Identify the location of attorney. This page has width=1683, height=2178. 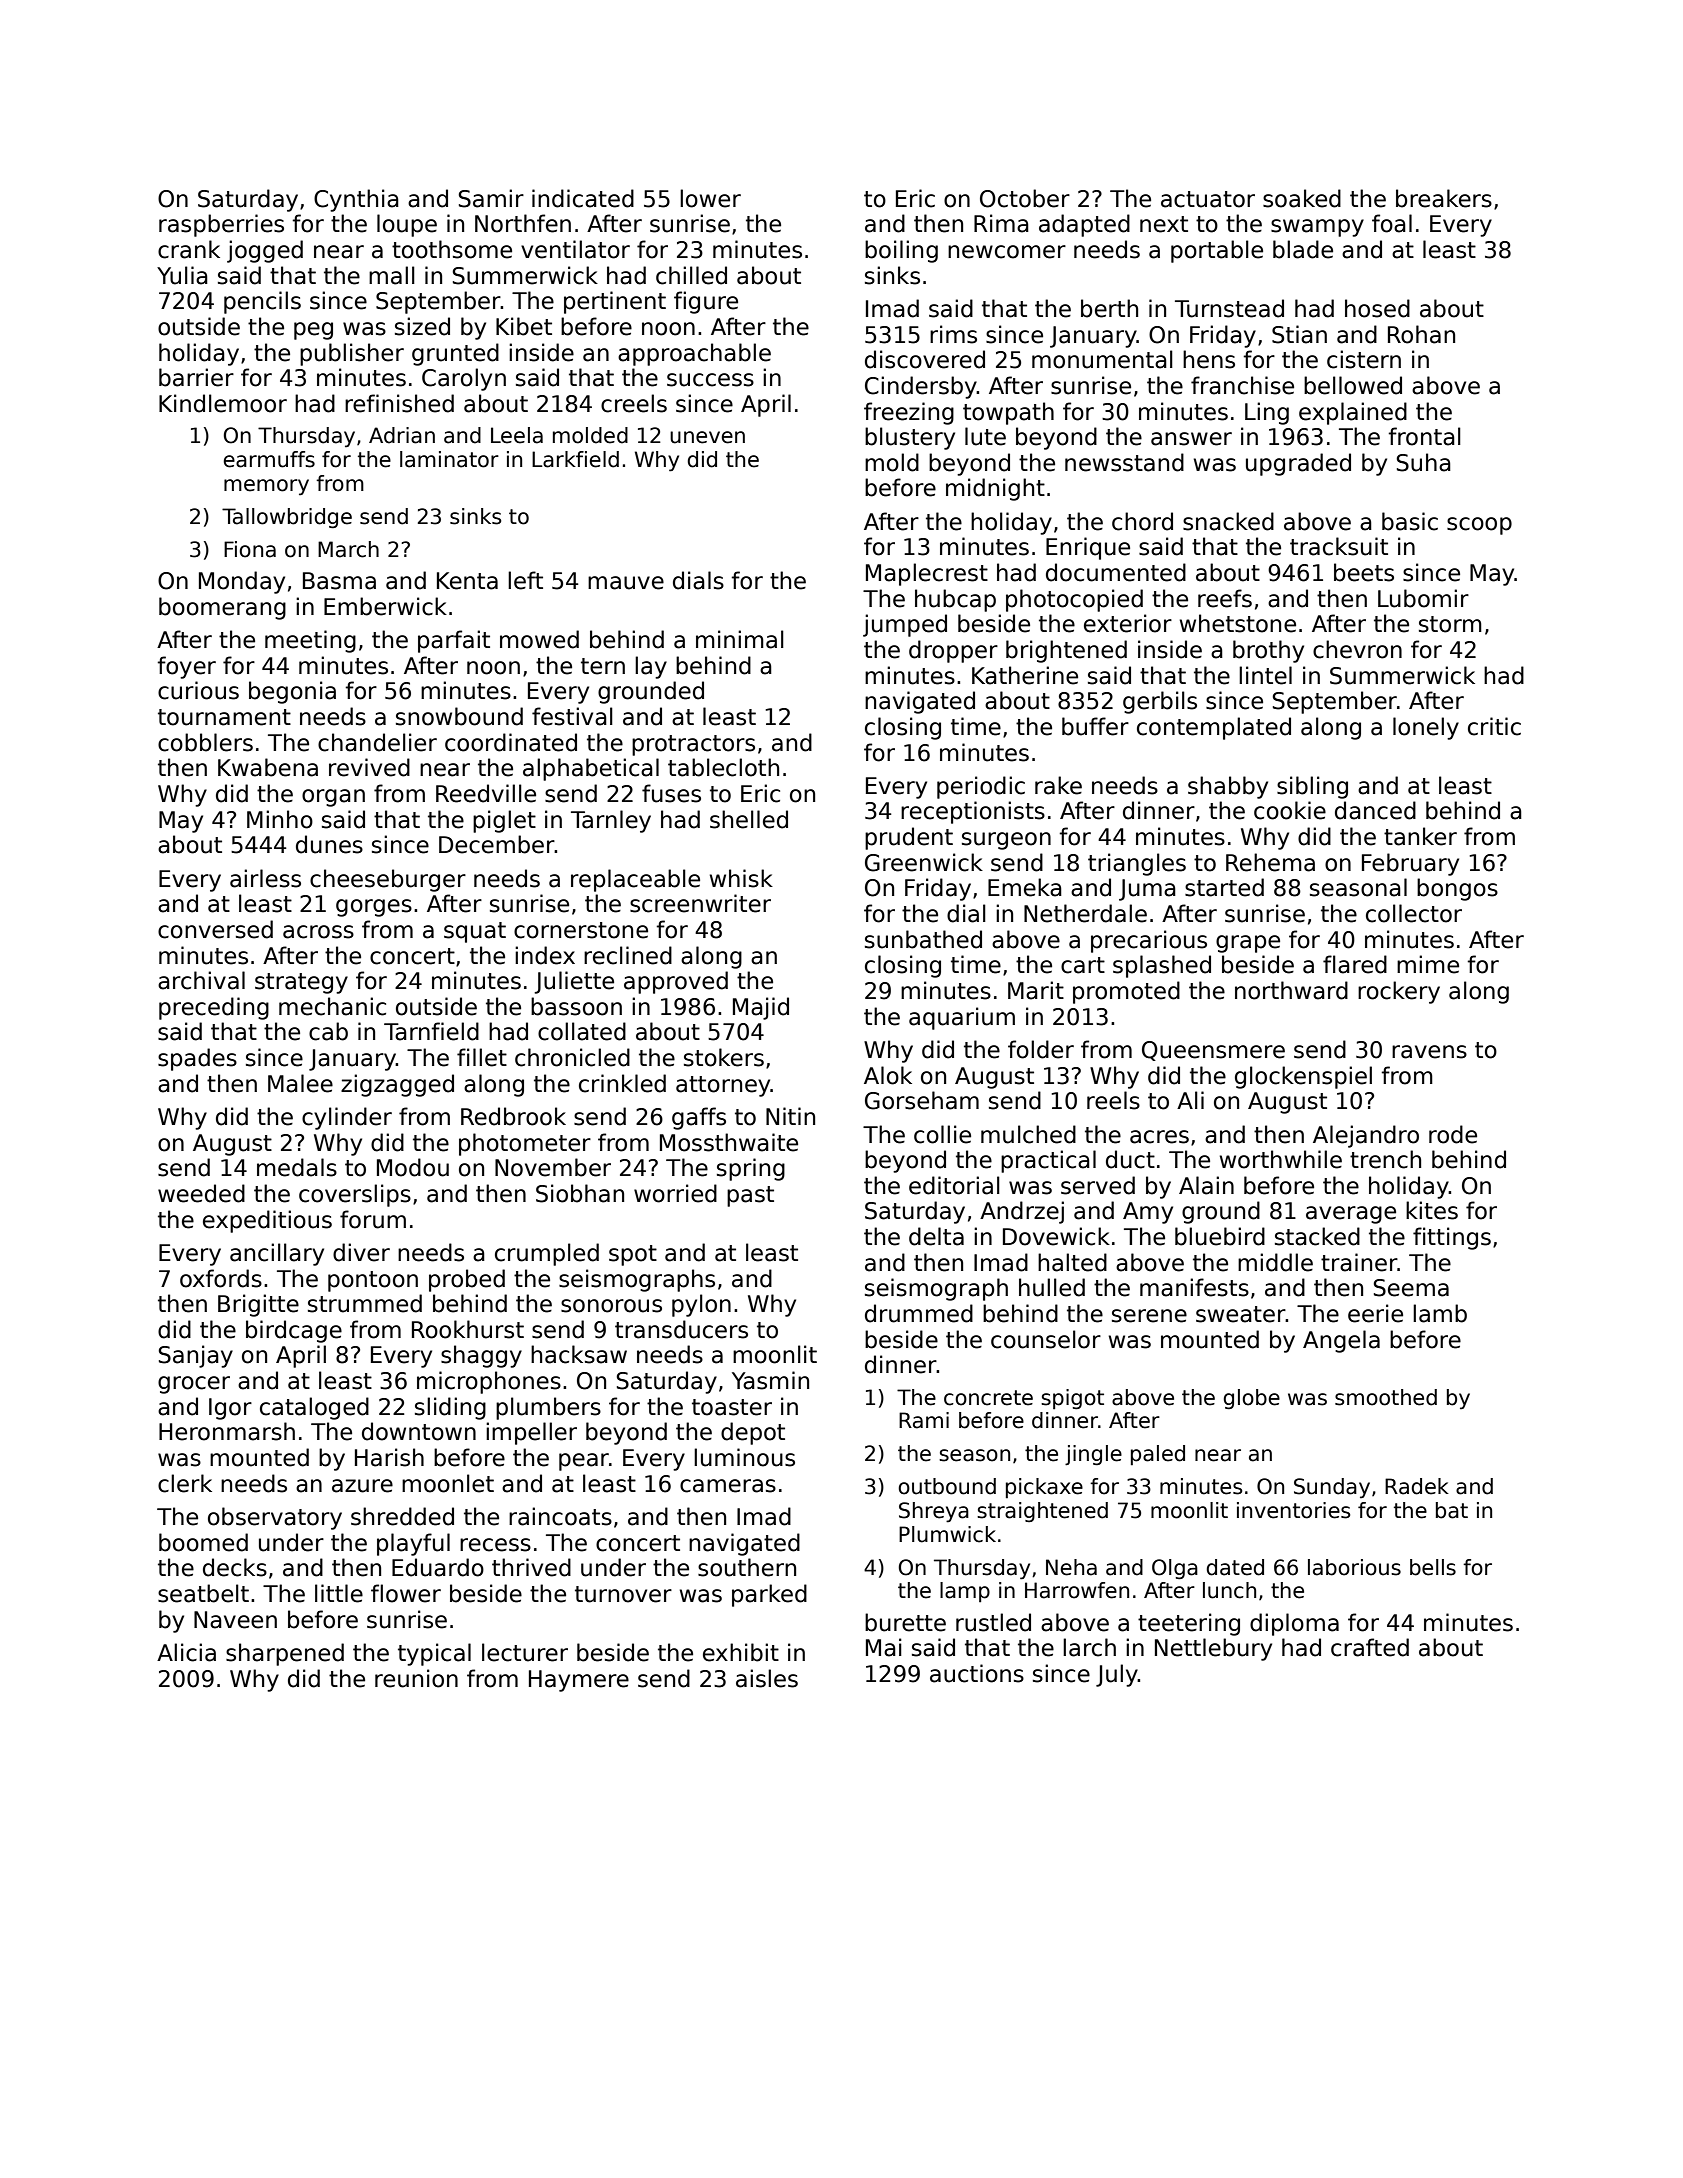
(723, 1086).
